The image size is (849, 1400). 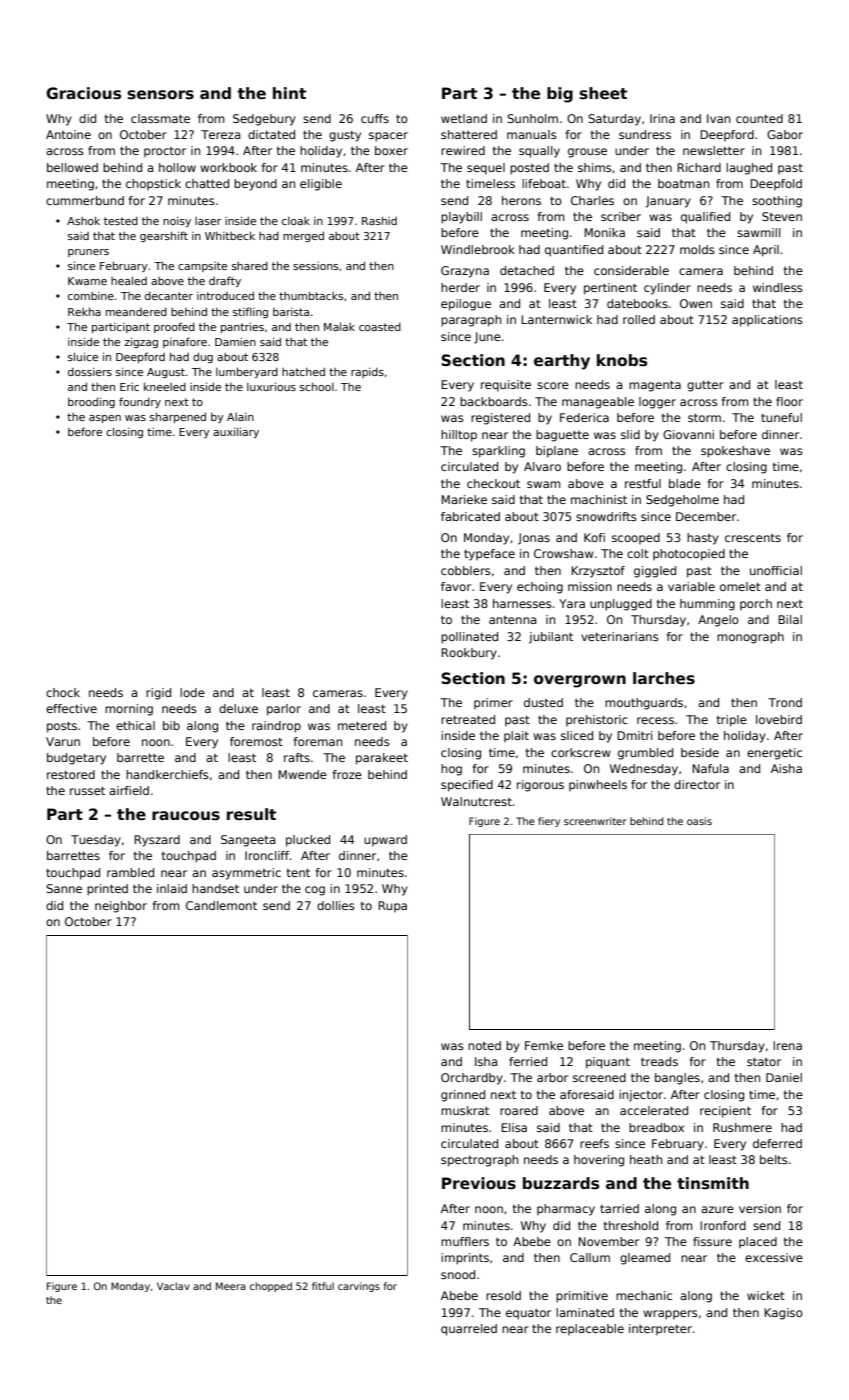 What do you see at coordinates (192, 692) in the screenshot?
I see `lode` at bounding box center [192, 692].
